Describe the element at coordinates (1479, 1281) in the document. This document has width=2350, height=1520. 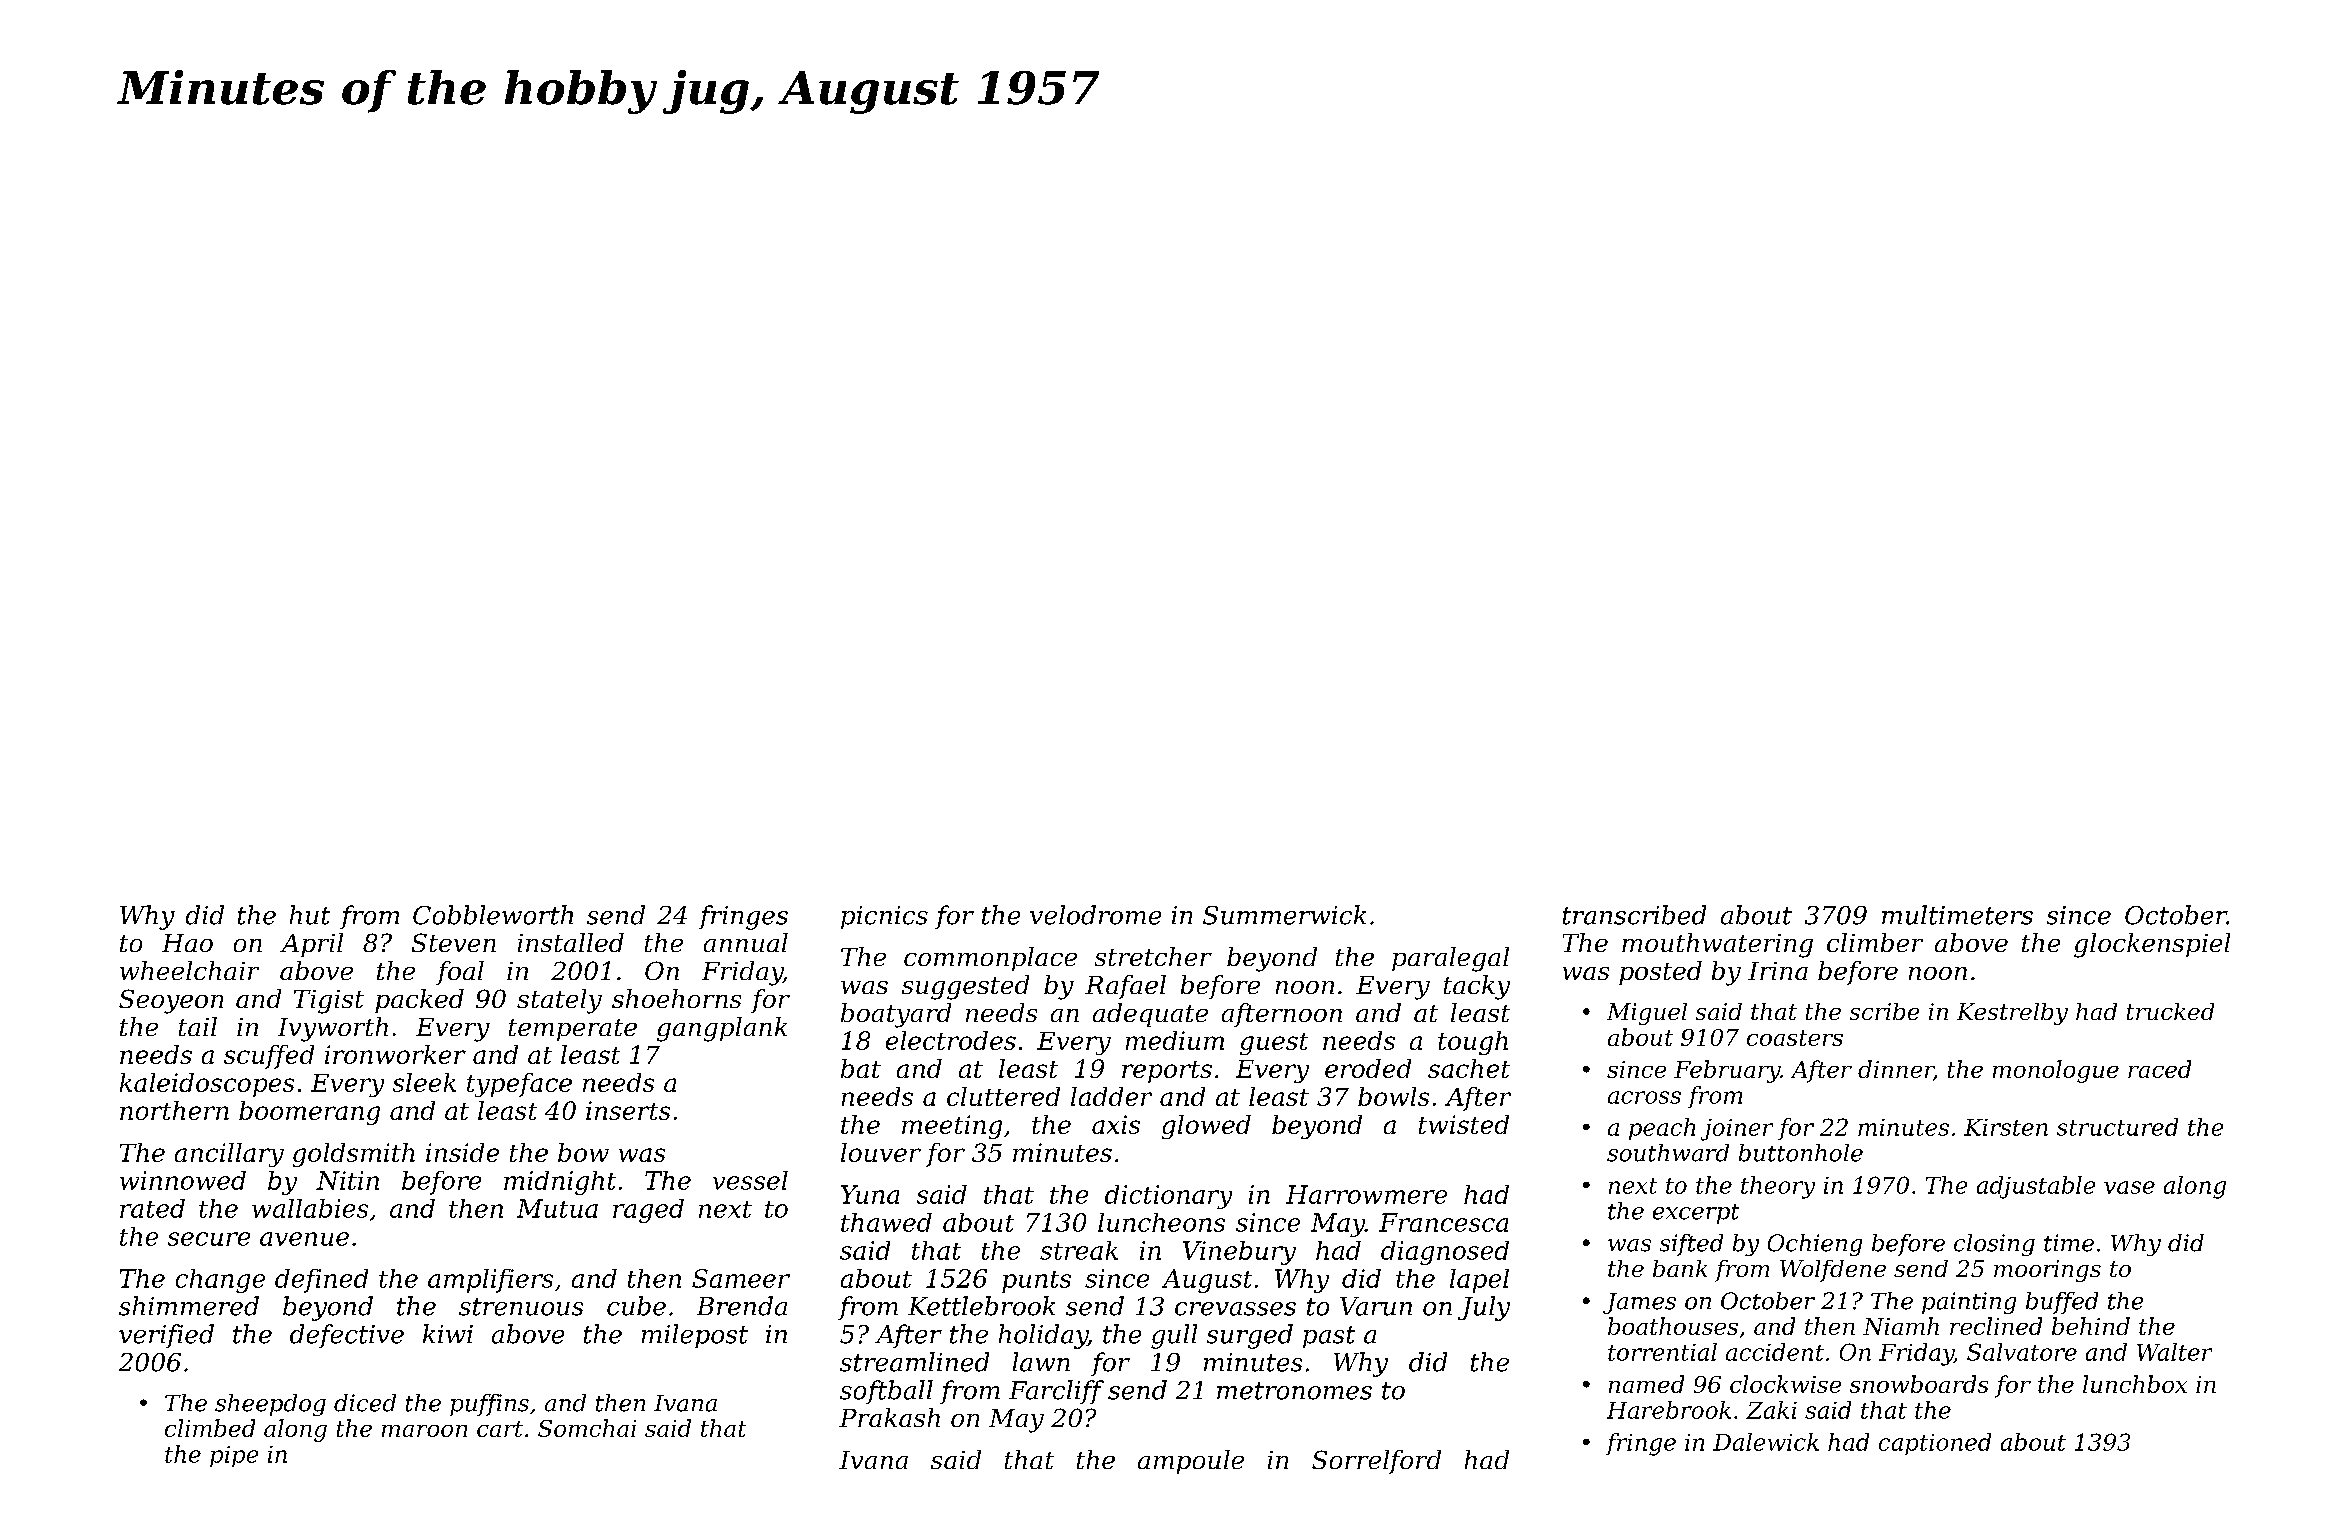
I see `lapel` at that location.
